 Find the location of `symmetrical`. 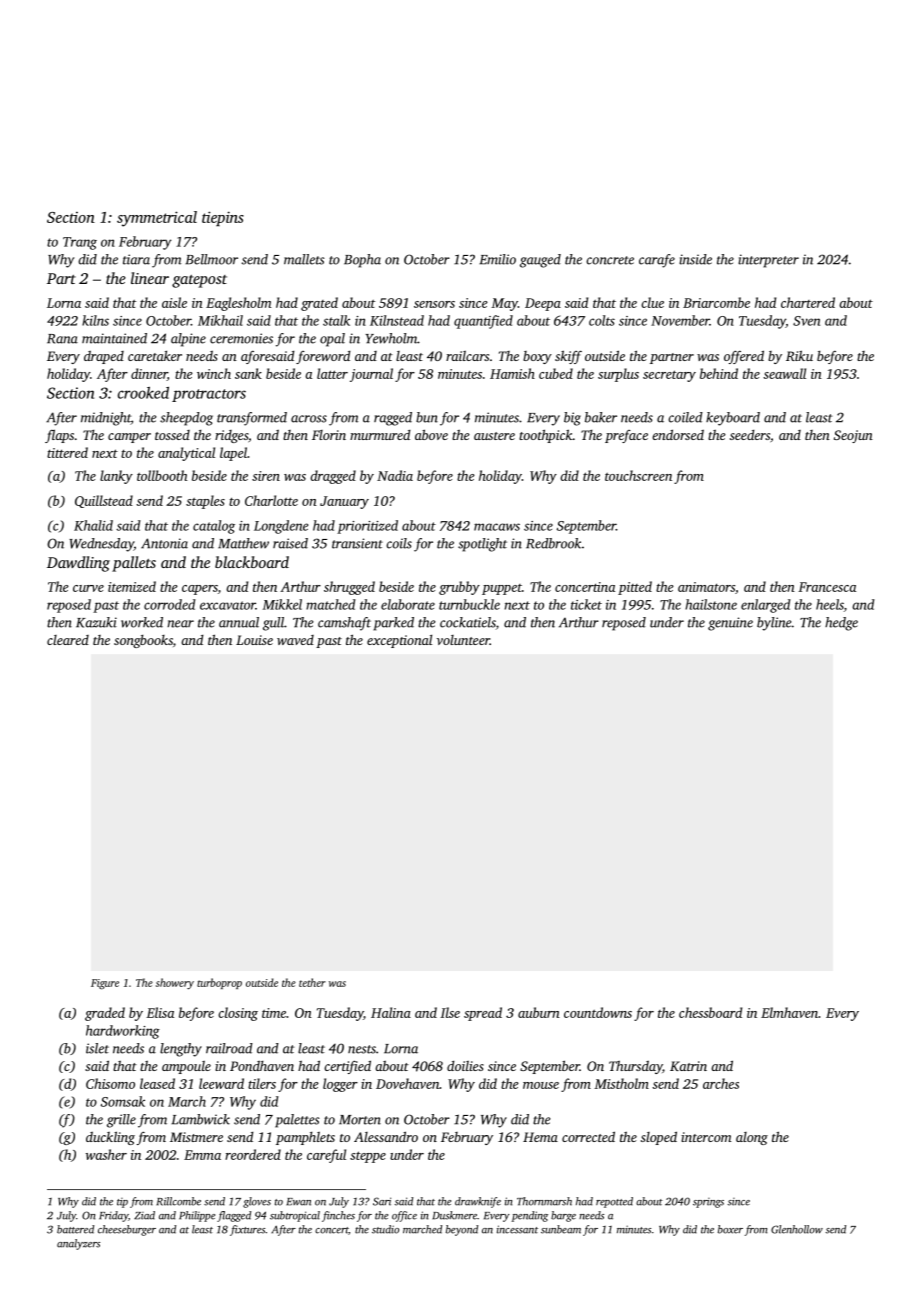

symmetrical is located at coordinates (157, 219).
